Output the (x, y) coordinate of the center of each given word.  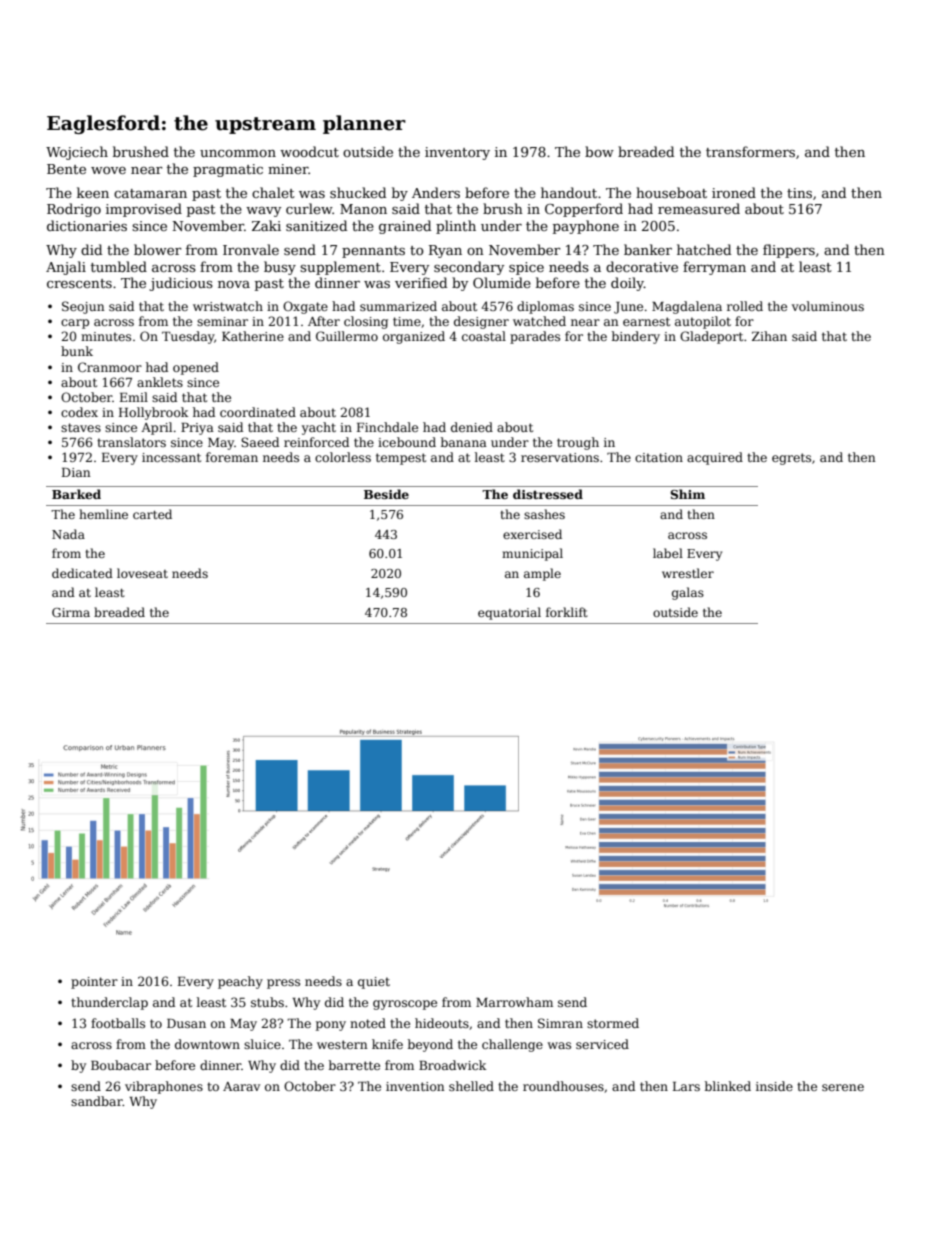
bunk (77, 351)
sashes (544, 514)
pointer (94, 983)
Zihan (769, 336)
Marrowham (514, 1002)
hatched (704, 249)
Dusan (186, 1023)
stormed (613, 1023)
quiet (374, 983)
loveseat (142, 573)
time (407, 321)
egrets (791, 459)
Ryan (445, 251)
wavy (263, 212)
